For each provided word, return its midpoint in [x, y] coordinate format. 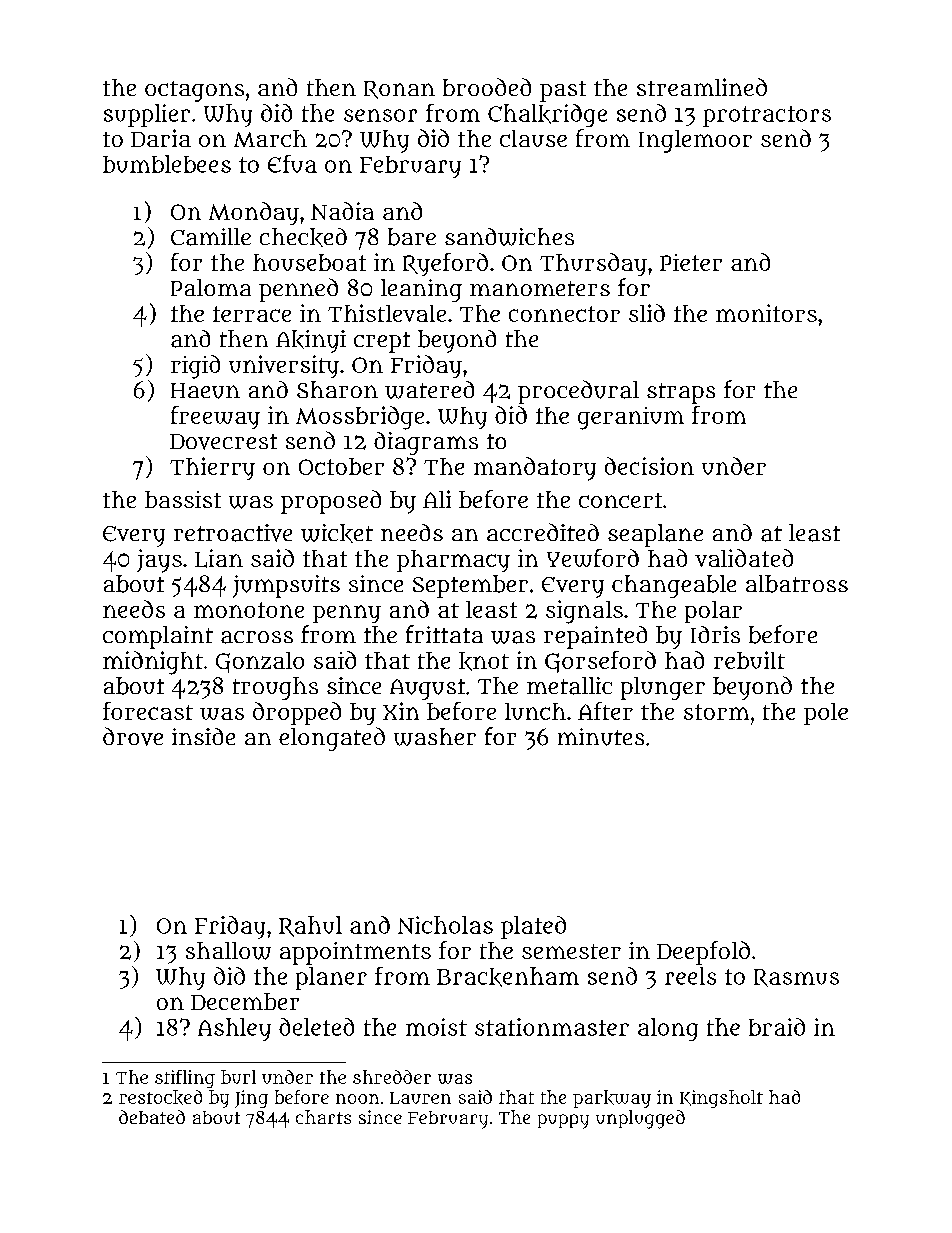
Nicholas [445, 925]
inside [203, 736]
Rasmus [796, 978]
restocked [160, 1097]
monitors [766, 313]
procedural [578, 392]
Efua [292, 164]
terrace [252, 314]
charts [323, 1117]
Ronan [399, 90]
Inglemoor [695, 141]
